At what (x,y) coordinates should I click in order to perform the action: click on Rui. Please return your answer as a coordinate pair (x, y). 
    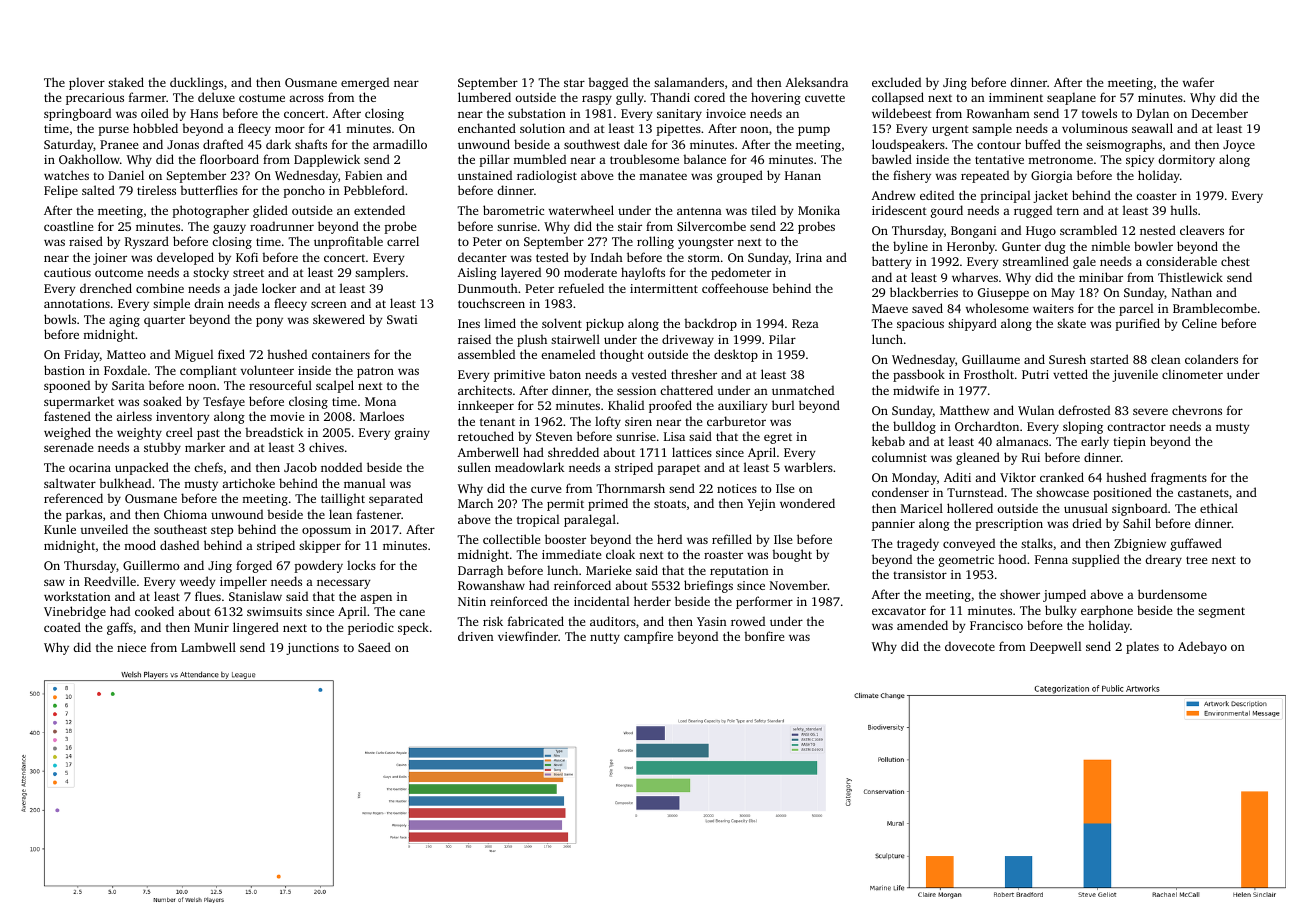
    Looking at the image, I should click on (1031, 457).
